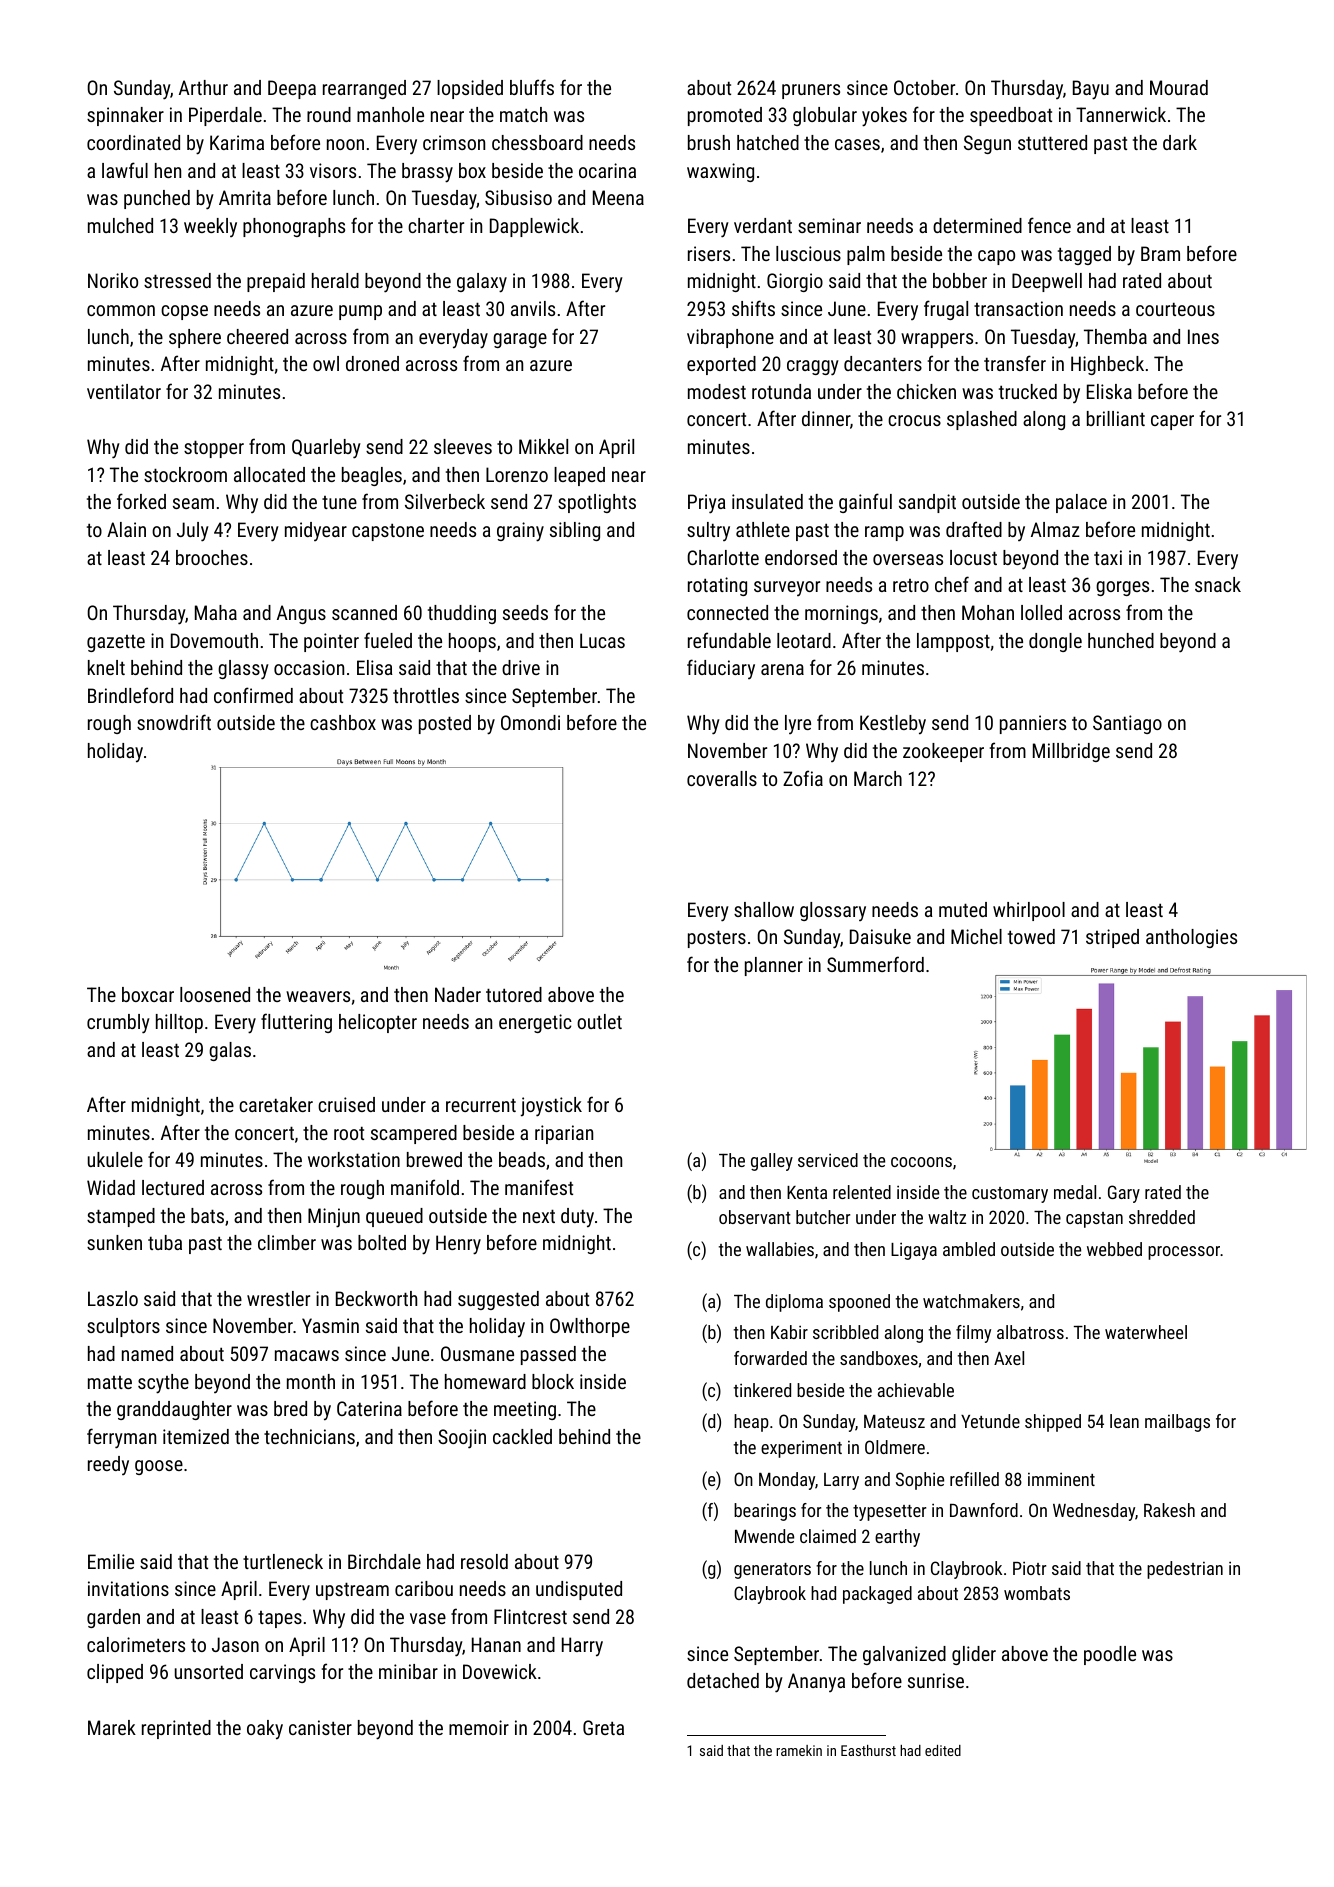 The height and width of the screenshot is (1887, 1334). I want to click on anthologies, so click(1191, 938).
